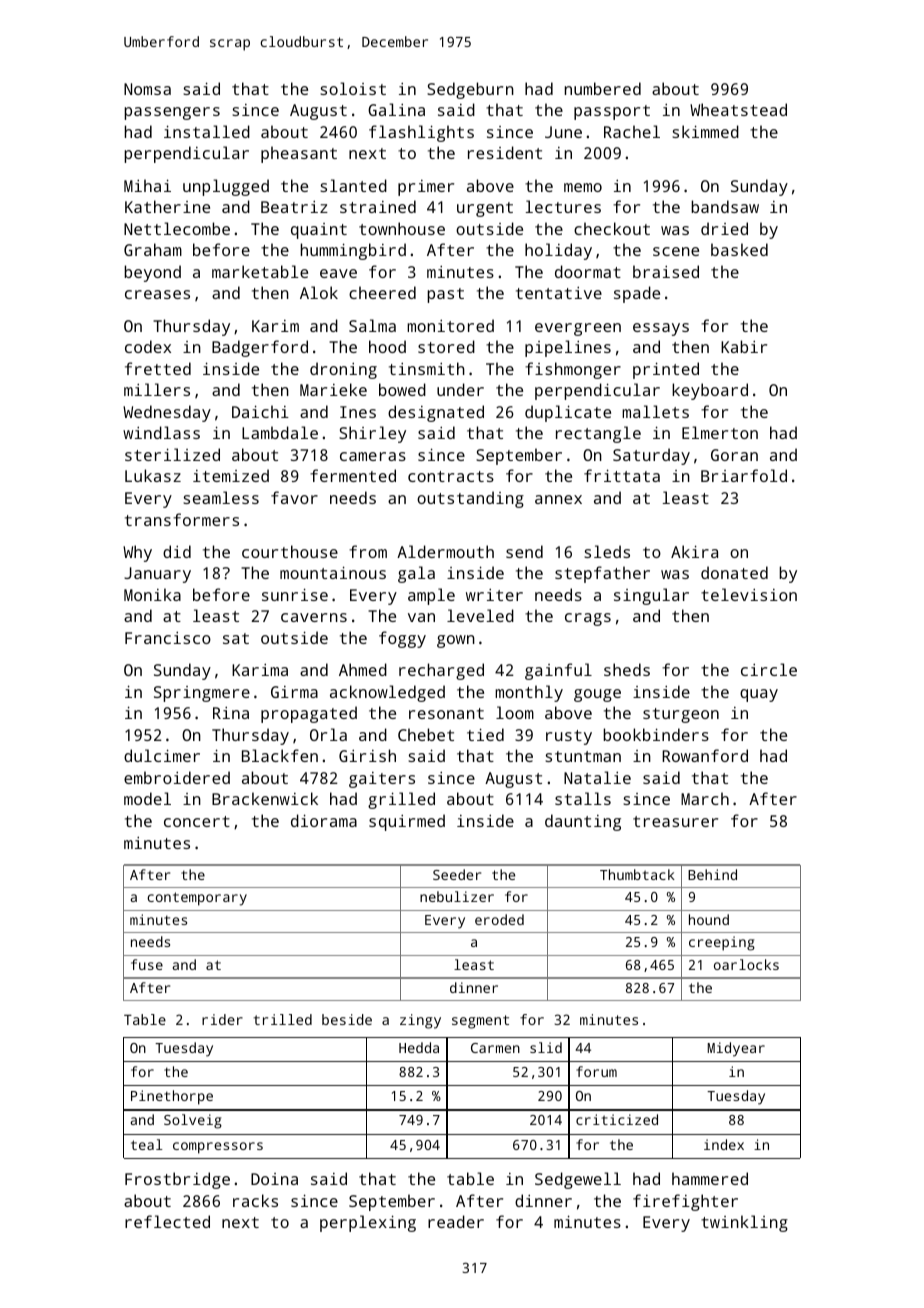 The height and width of the screenshot is (1308, 924). What do you see at coordinates (147, 89) in the screenshot?
I see `Nomsa` at bounding box center [147, 89].
